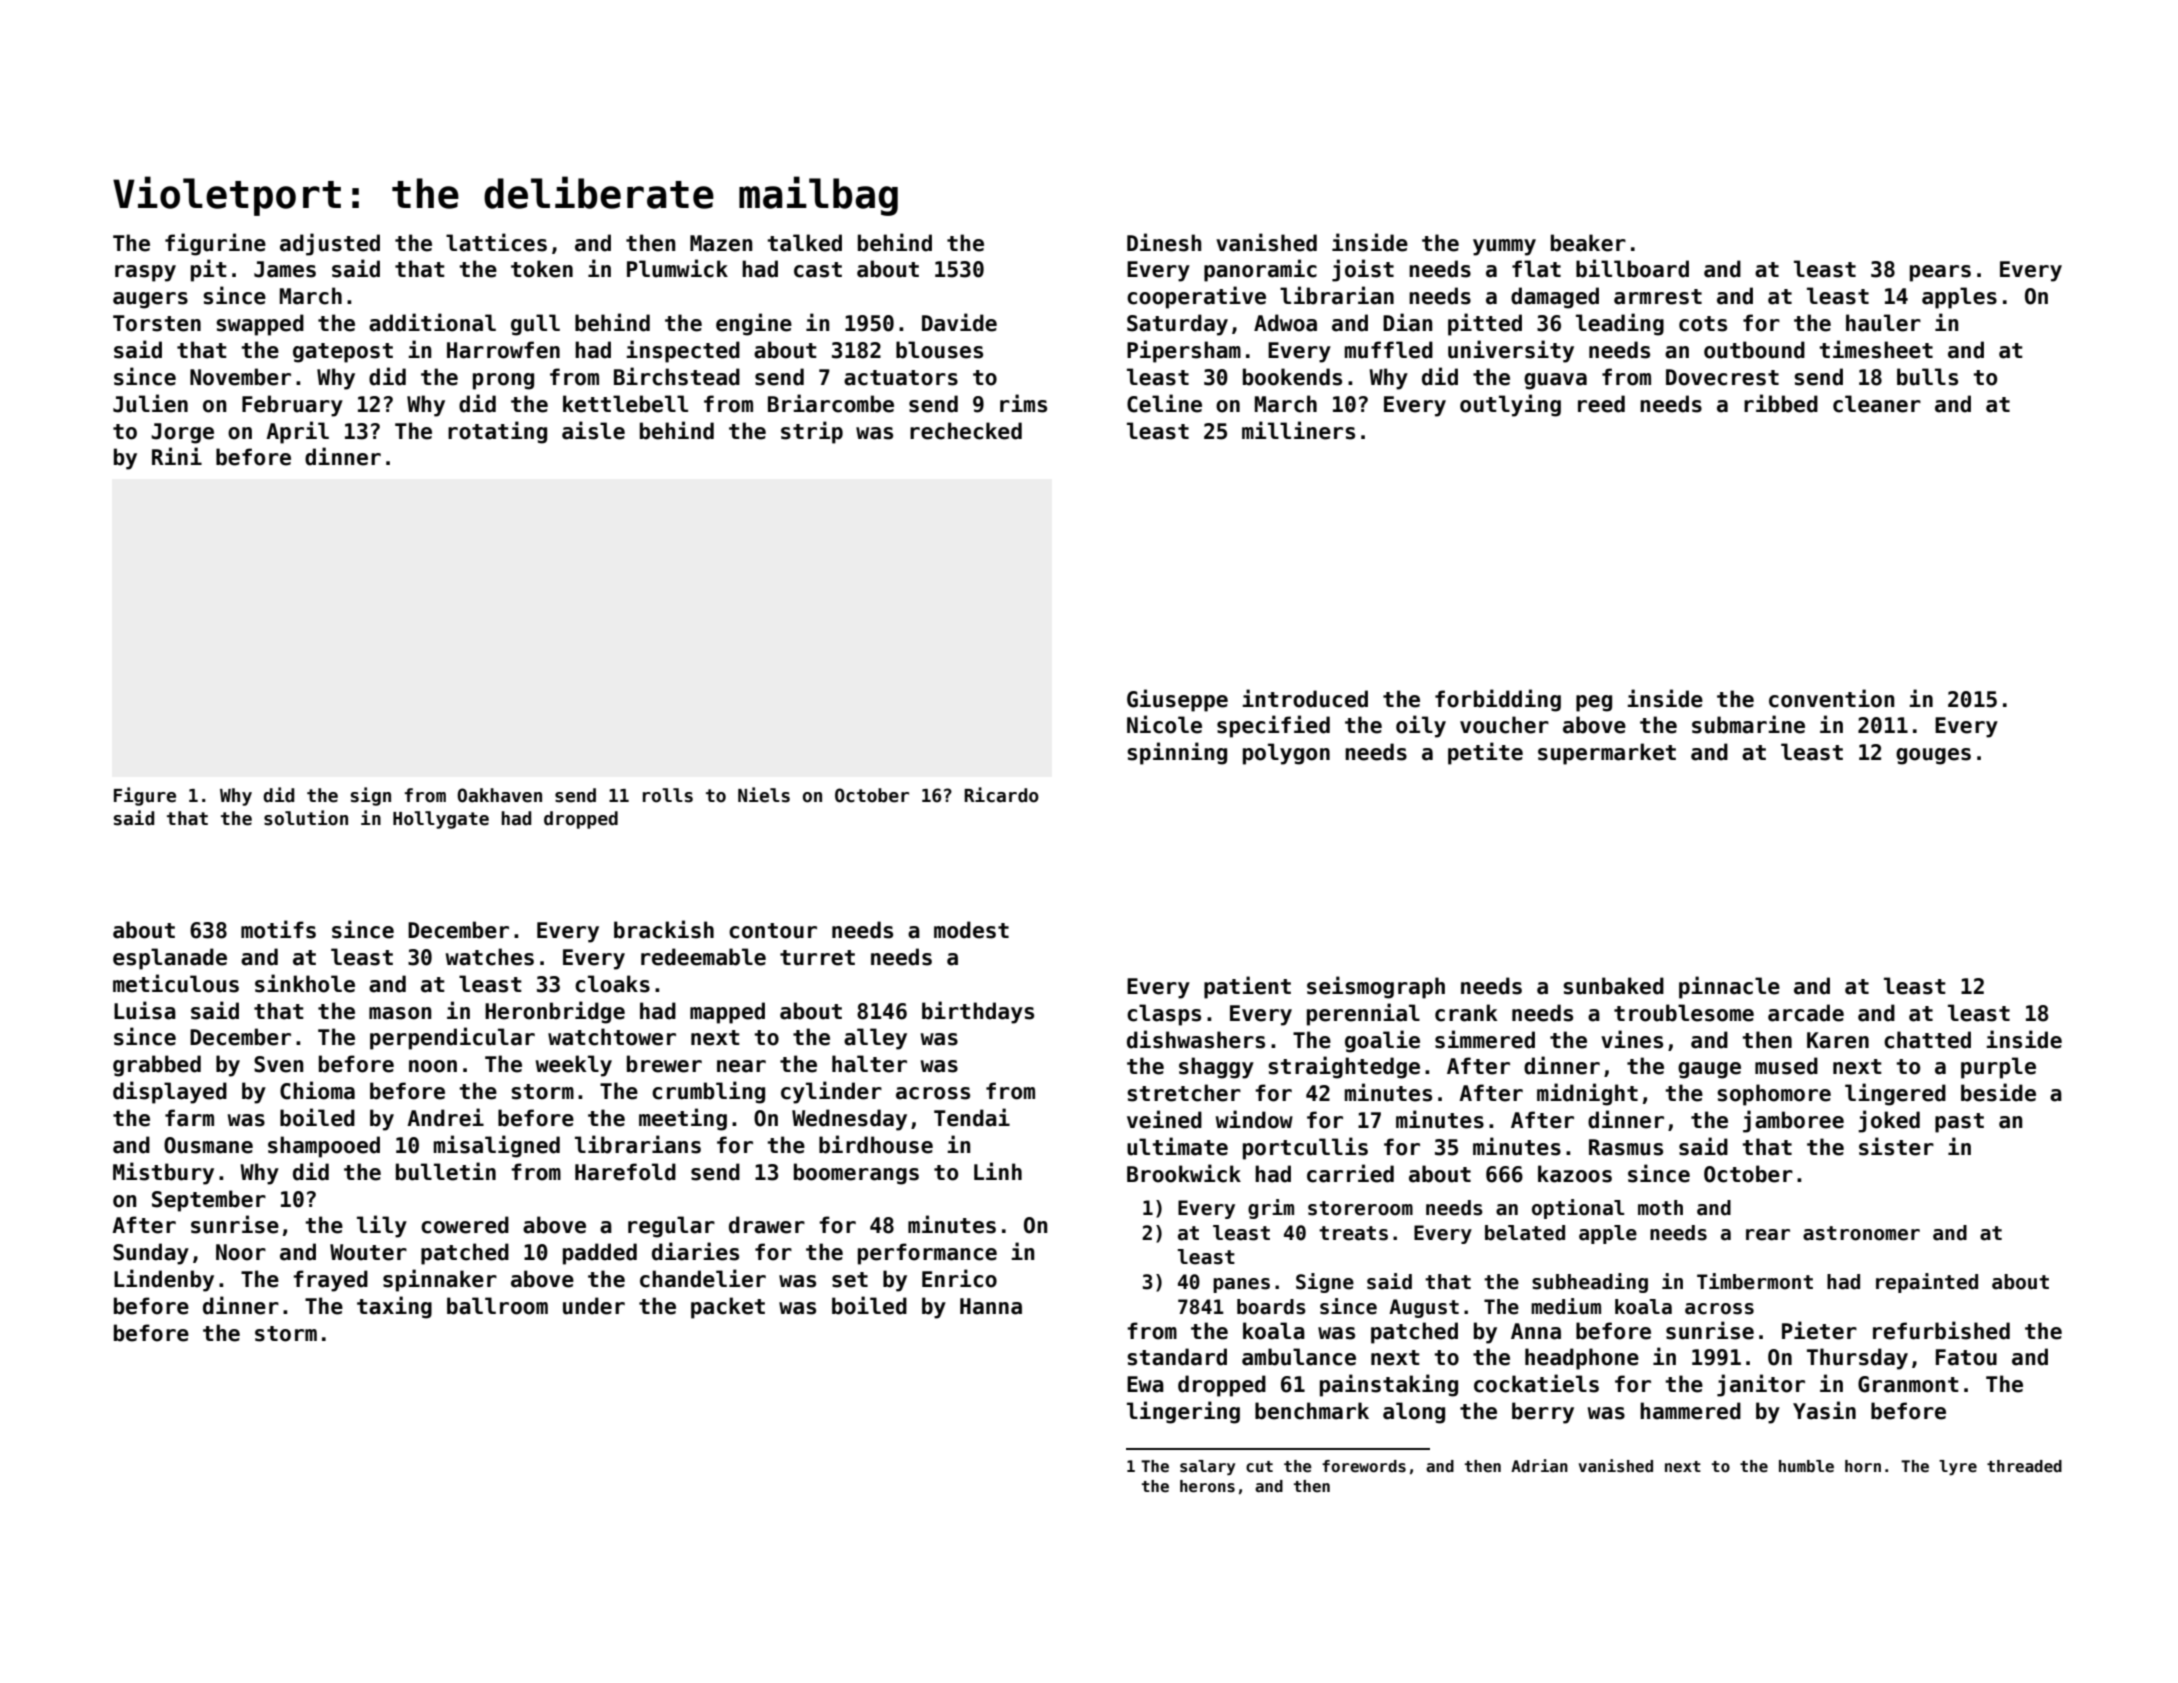  I want to click on strip, so click(812, 432).
